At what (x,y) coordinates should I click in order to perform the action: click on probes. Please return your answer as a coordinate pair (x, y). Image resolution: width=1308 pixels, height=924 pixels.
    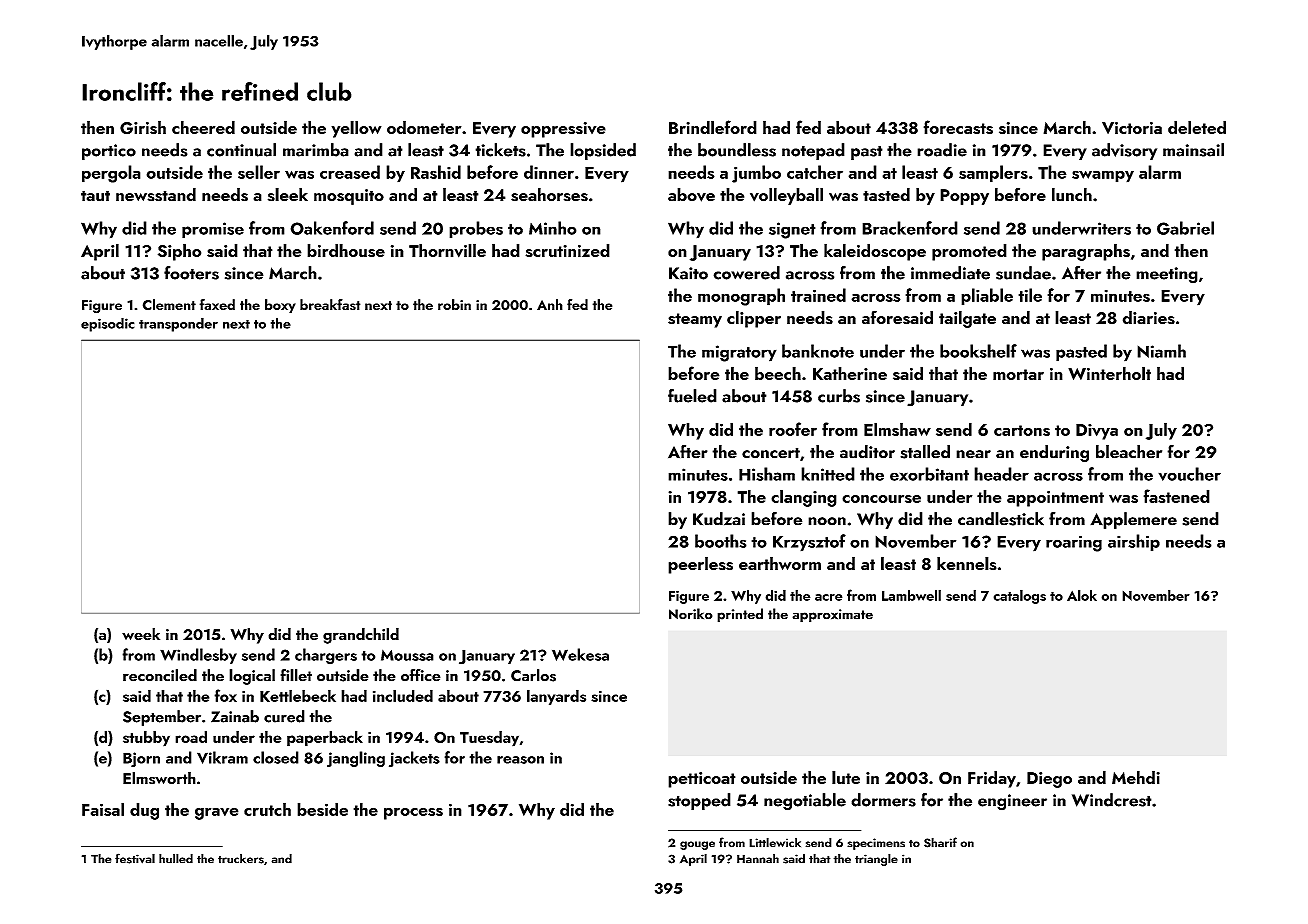
    Looking at the image, I should click on (476, 230).
